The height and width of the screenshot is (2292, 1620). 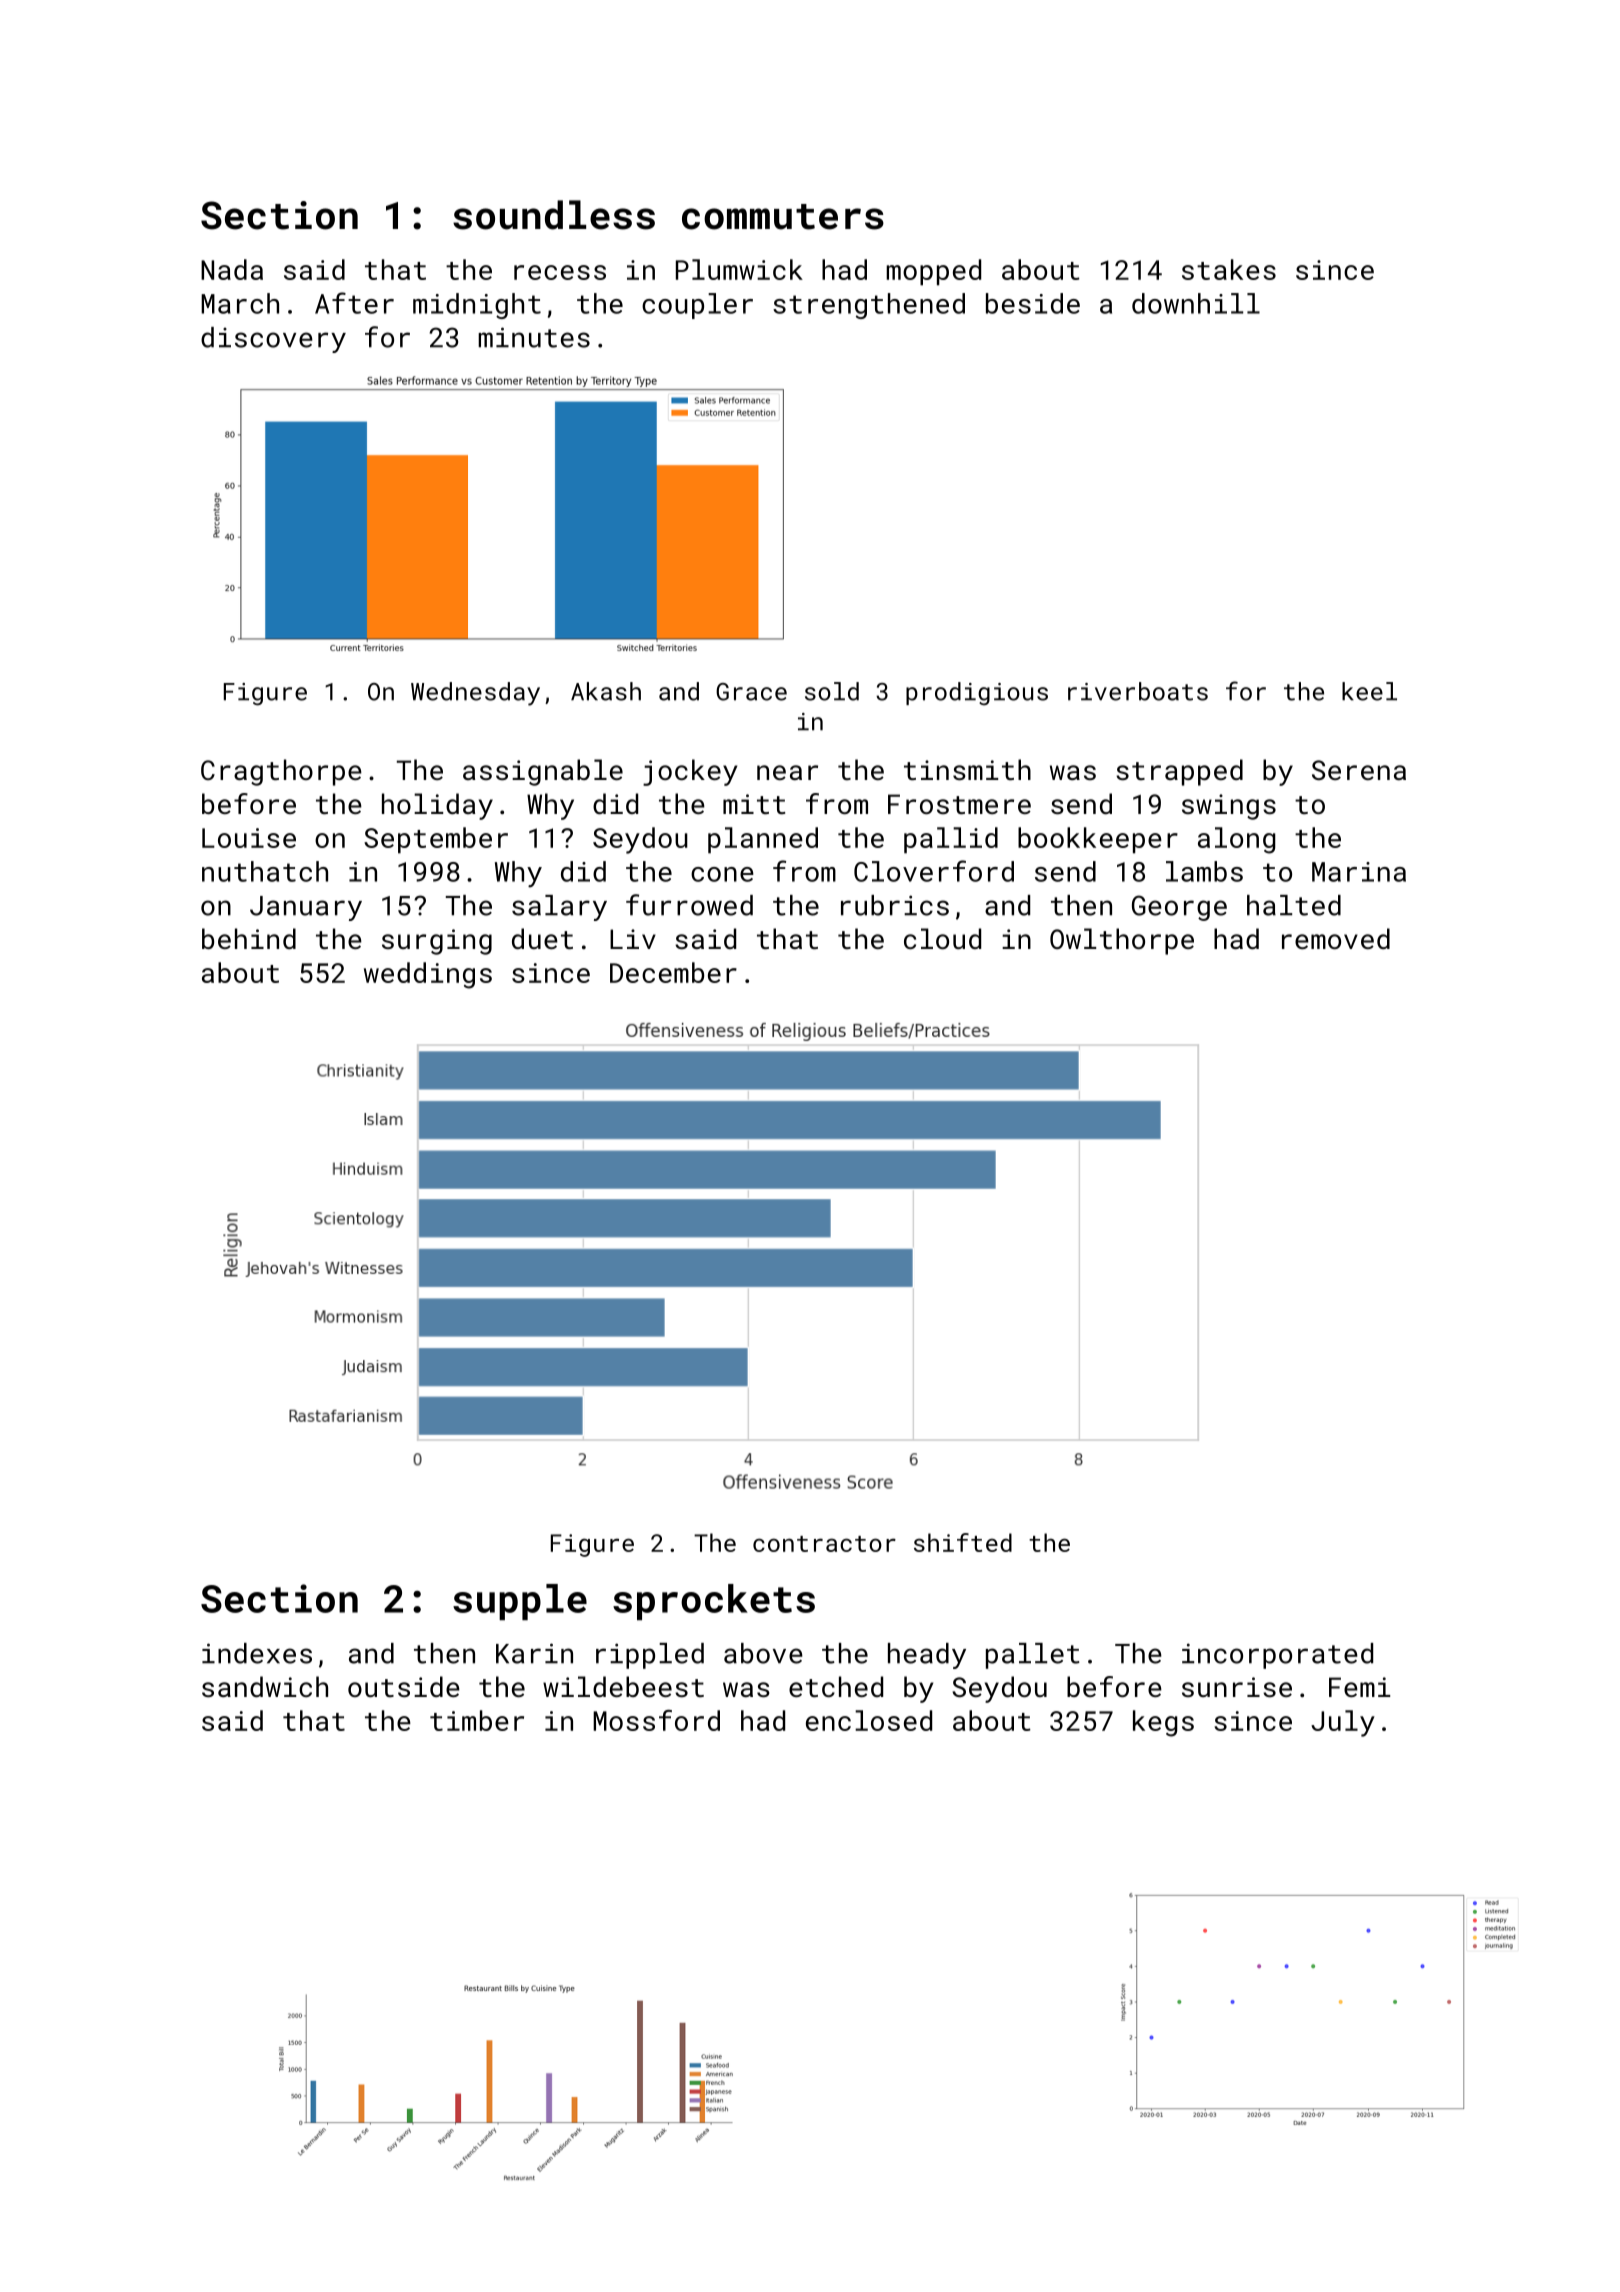 What do you see at coordinates (1369, 691) in the screenshot?
I see `keel` at bounding box center [1369, 691].
